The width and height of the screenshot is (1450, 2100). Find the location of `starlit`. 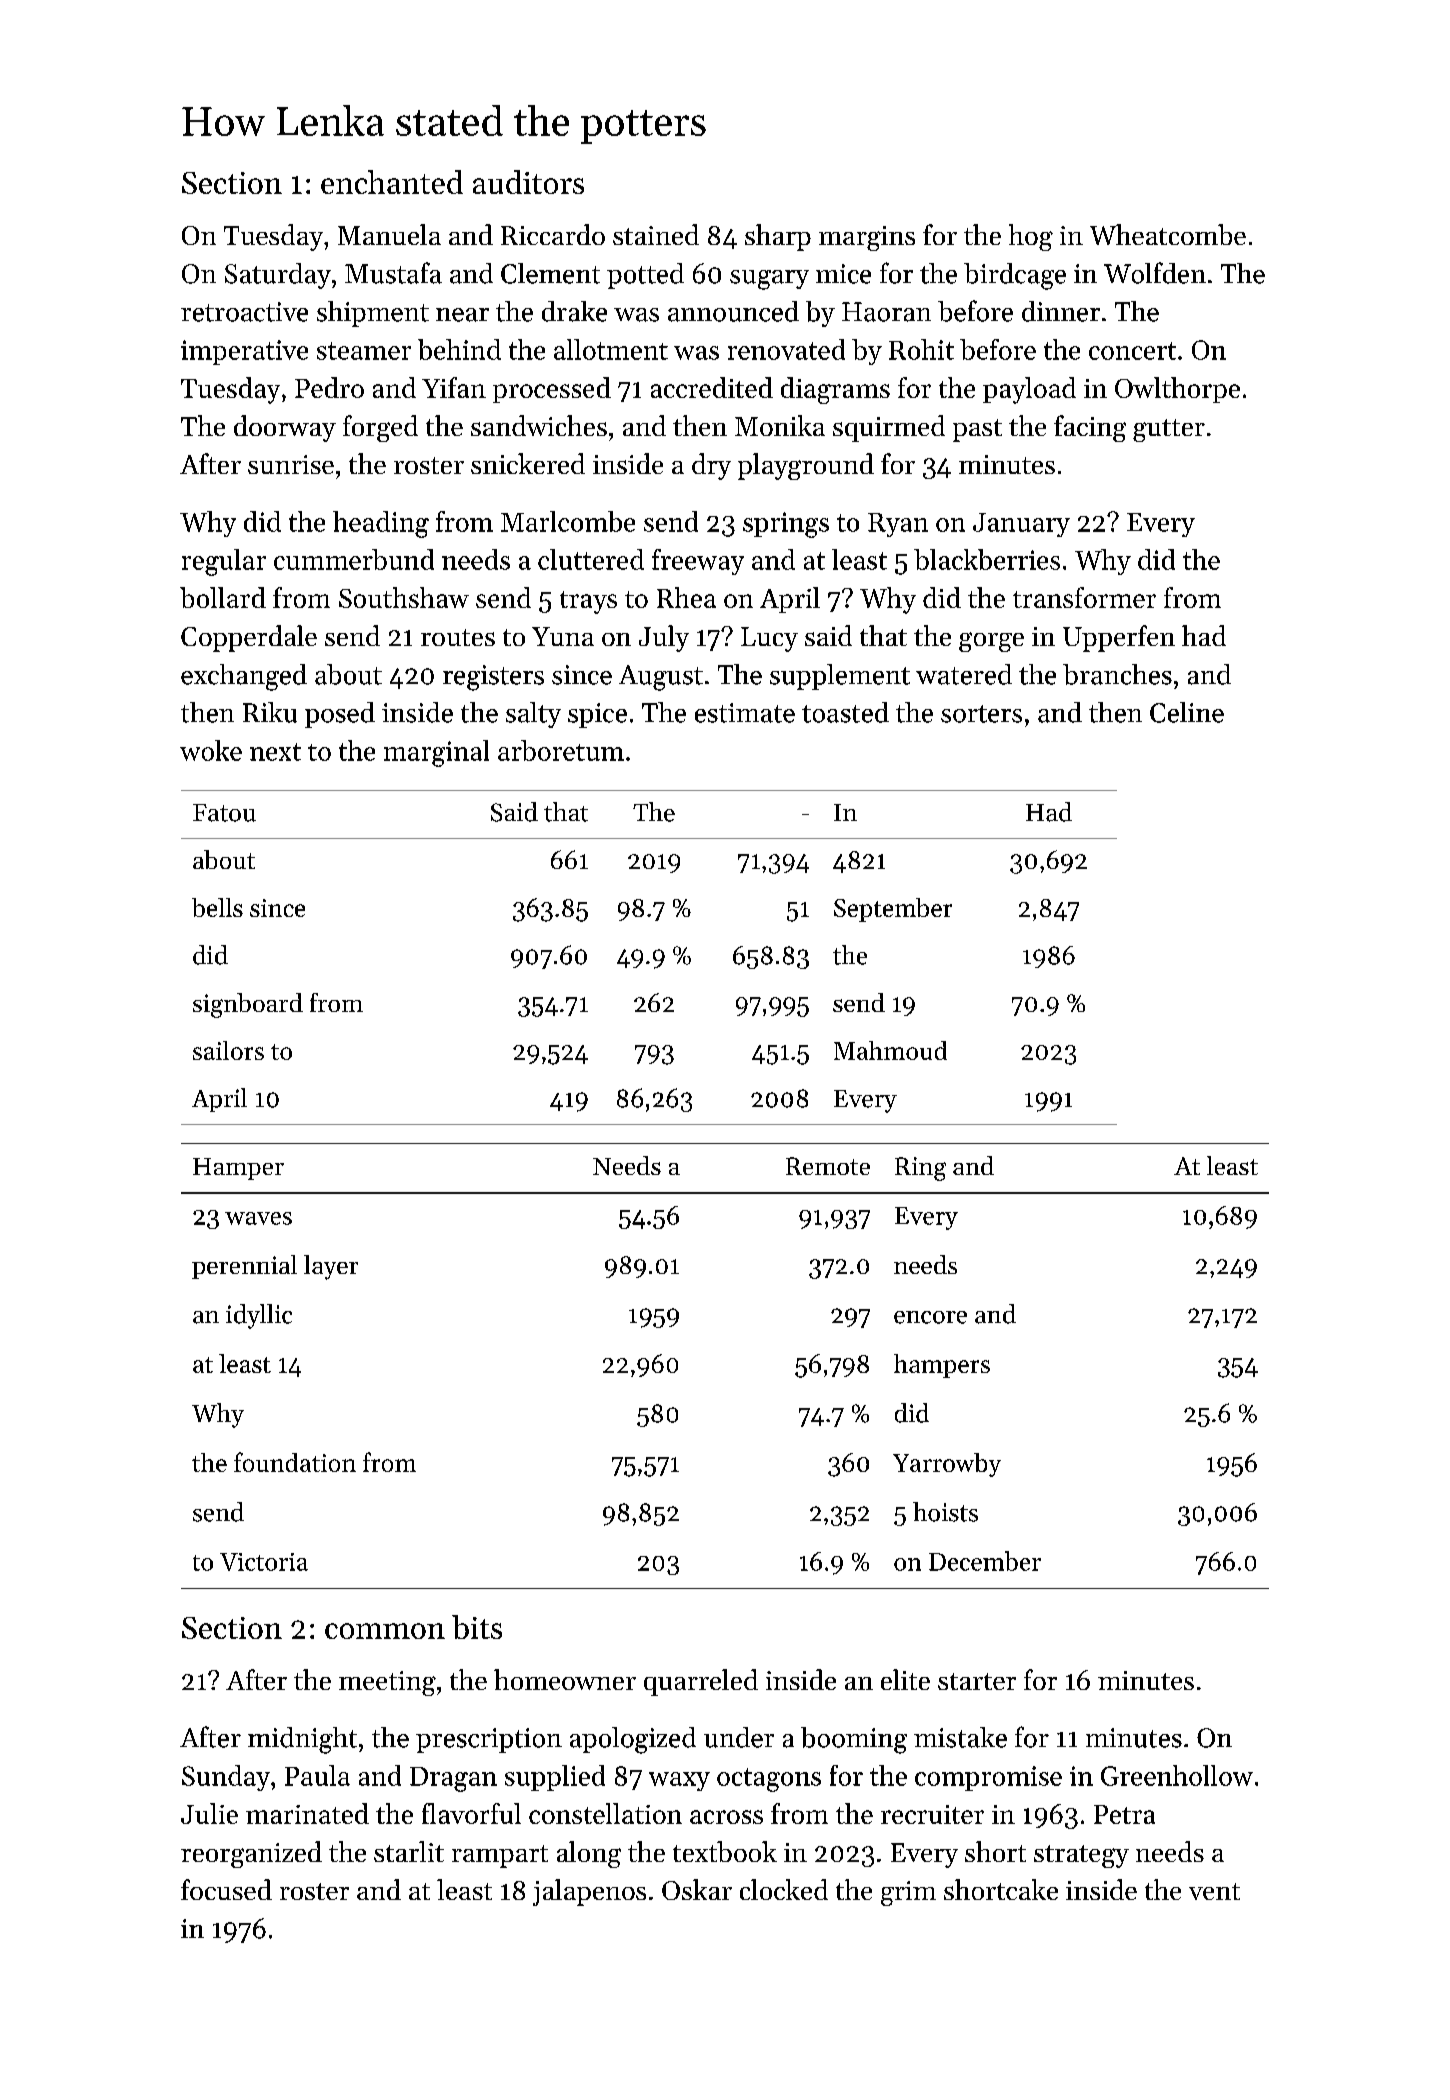

starlit is located at coordinates (409, 1851).
